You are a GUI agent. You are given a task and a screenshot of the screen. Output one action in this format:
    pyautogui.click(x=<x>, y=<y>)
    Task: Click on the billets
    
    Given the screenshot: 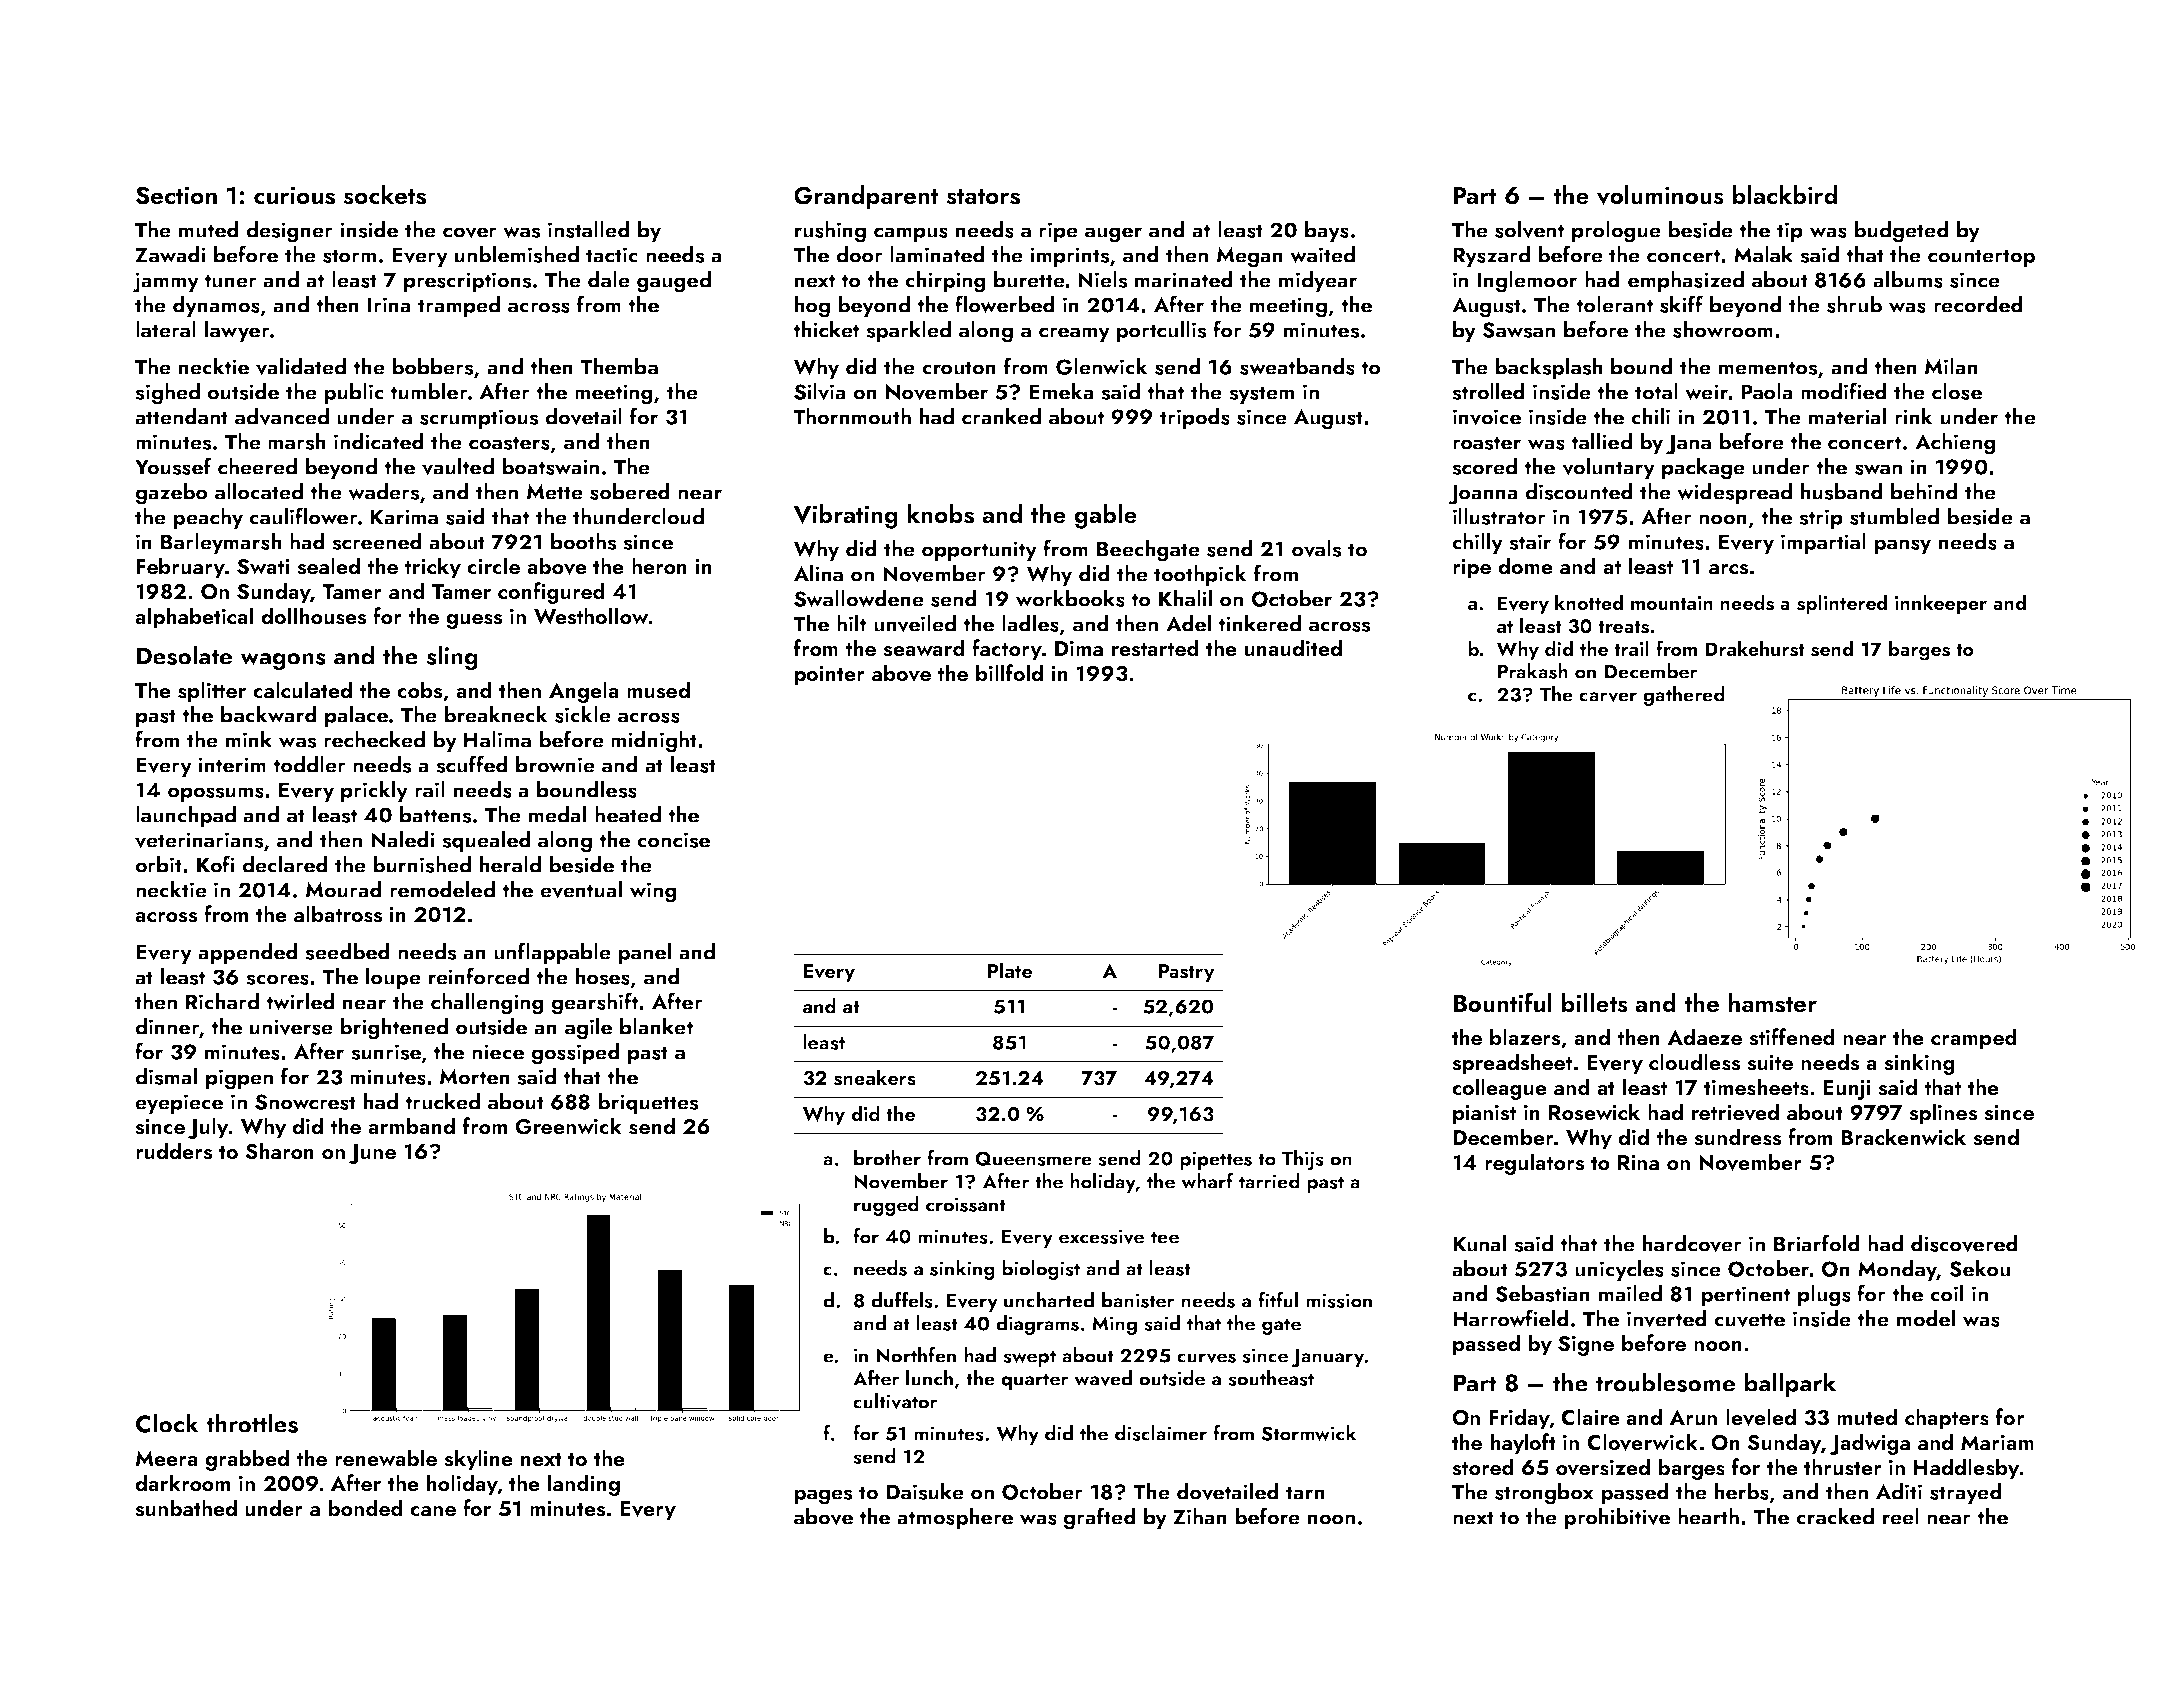 What is the action you would take?
    pyautogui.click(x=1595, y=1003)
